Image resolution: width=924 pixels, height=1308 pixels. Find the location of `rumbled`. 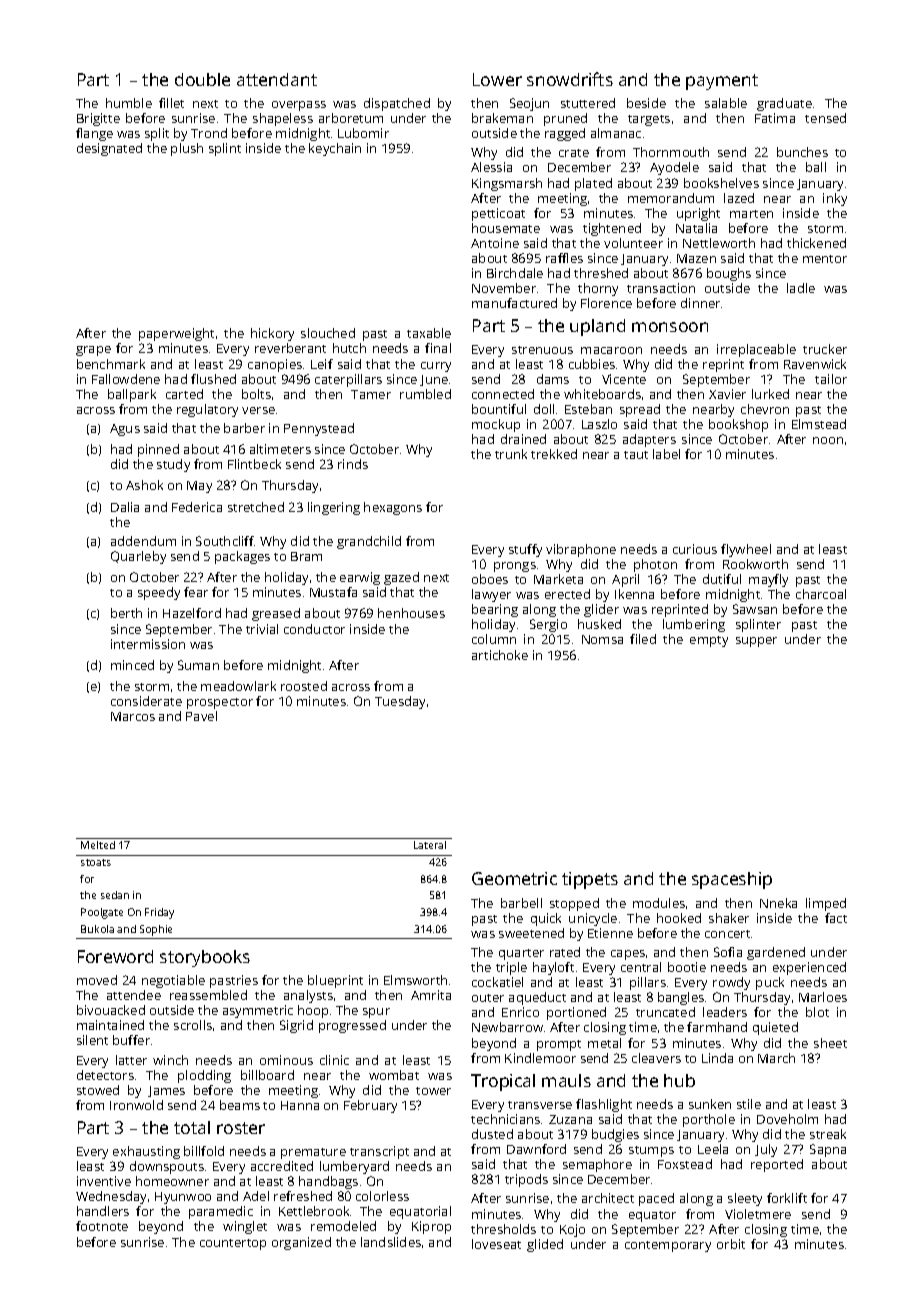

rumbled is located at coordinates (425, 394).
